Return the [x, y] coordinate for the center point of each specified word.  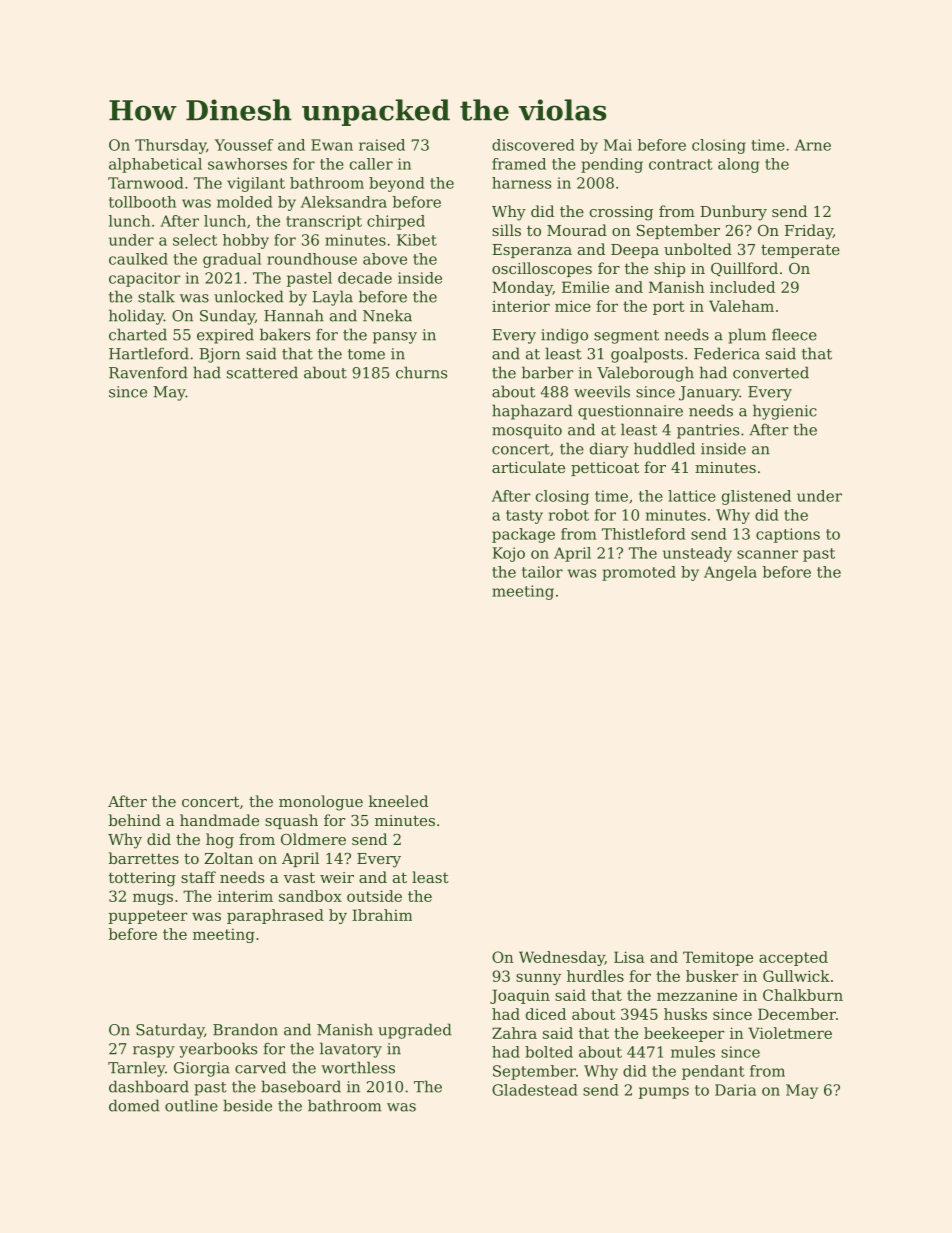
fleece [794, 334]
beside [247, 1105]
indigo [564, 336]
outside [374, 896]
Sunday [227, 317]
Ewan [332, 145]
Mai [618, 145]
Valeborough [645, 374]
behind [135, 820]
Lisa [629, 957]
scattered [262, 372]
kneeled [398, 801]
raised [382, 145]
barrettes [144, 858]
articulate [528, 467]
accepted [793, 958]
